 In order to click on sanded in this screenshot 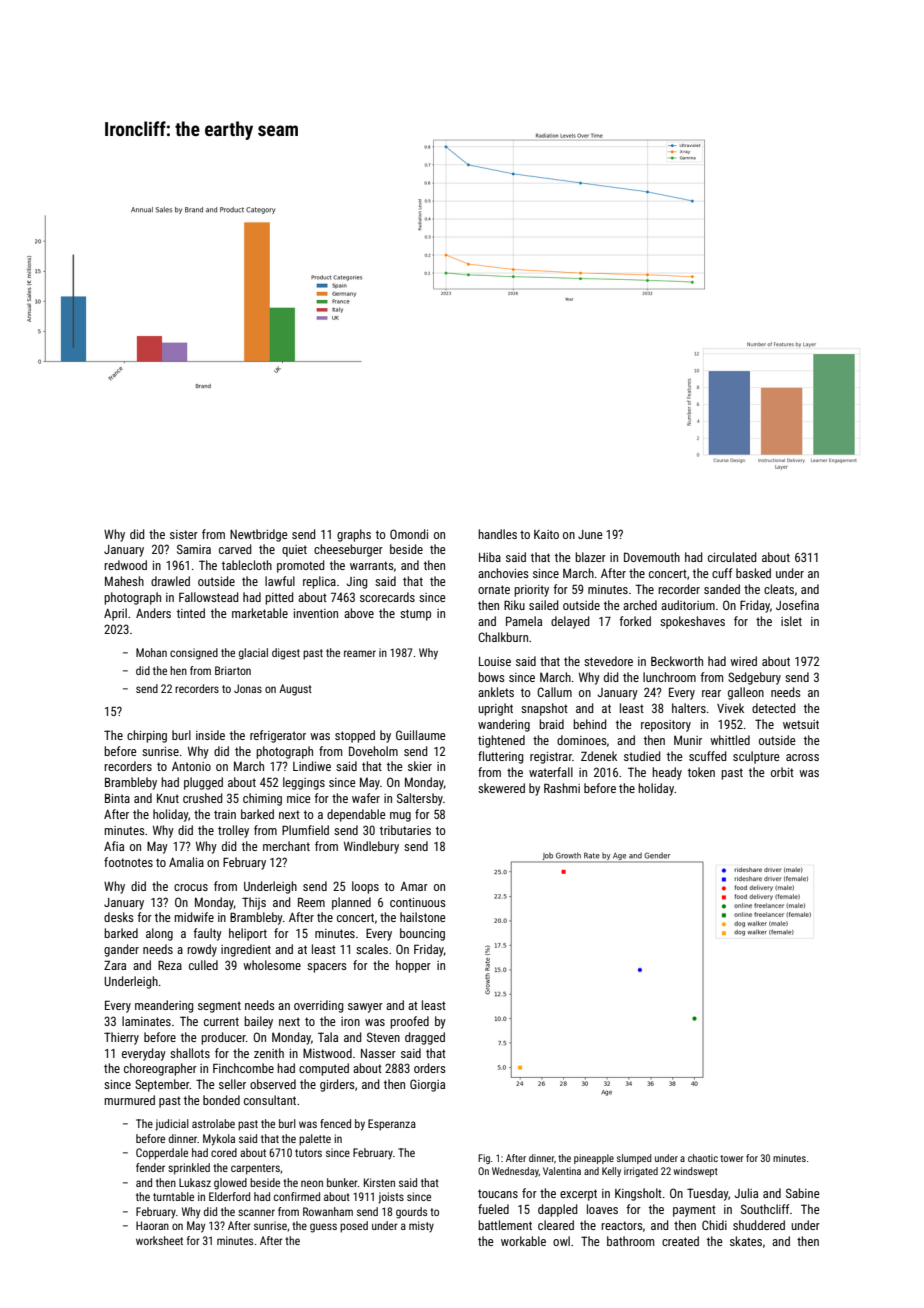, I will do `click(722, 589)`.
